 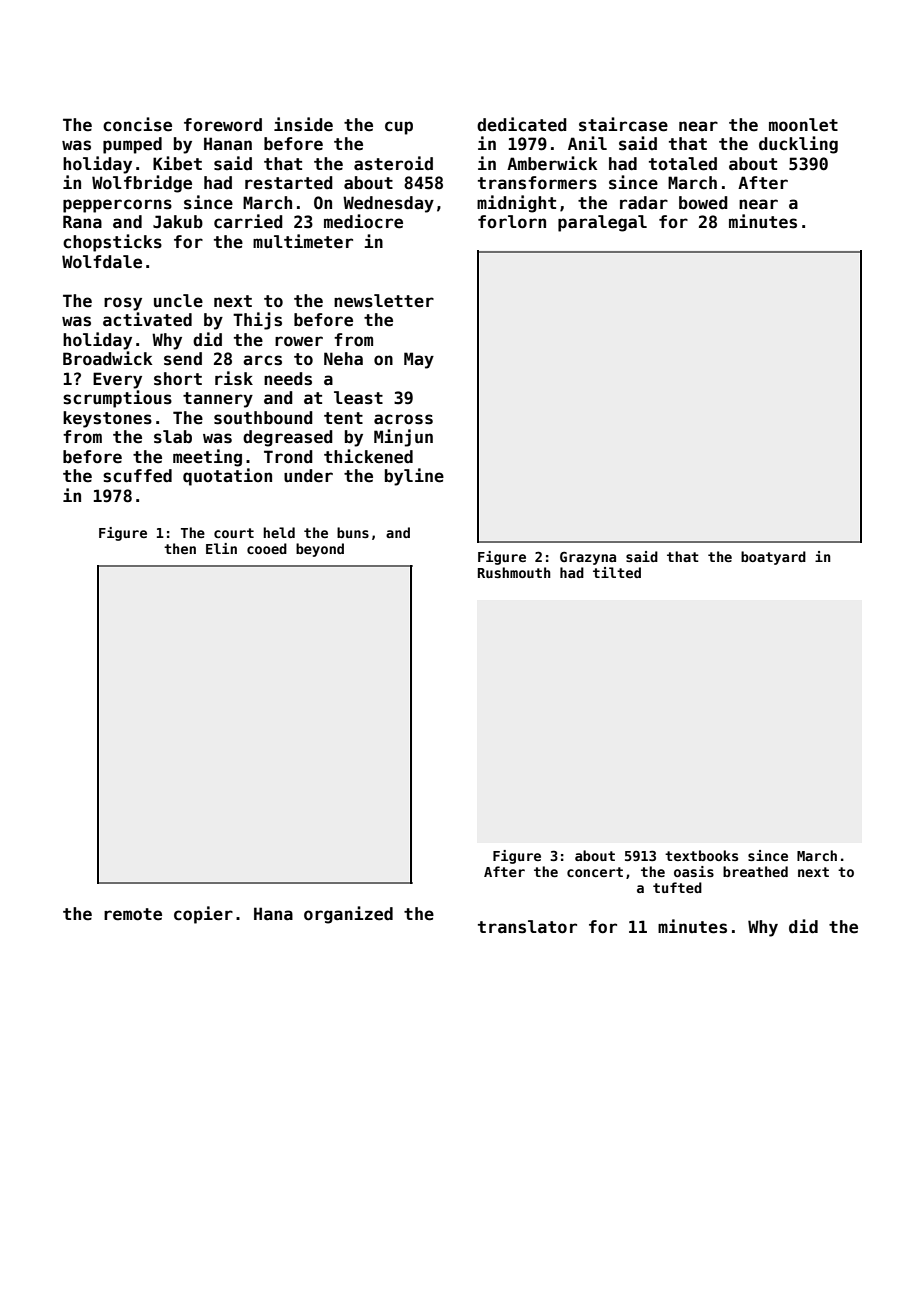 I want to click on boatyard, so click(x=773, y=558).
